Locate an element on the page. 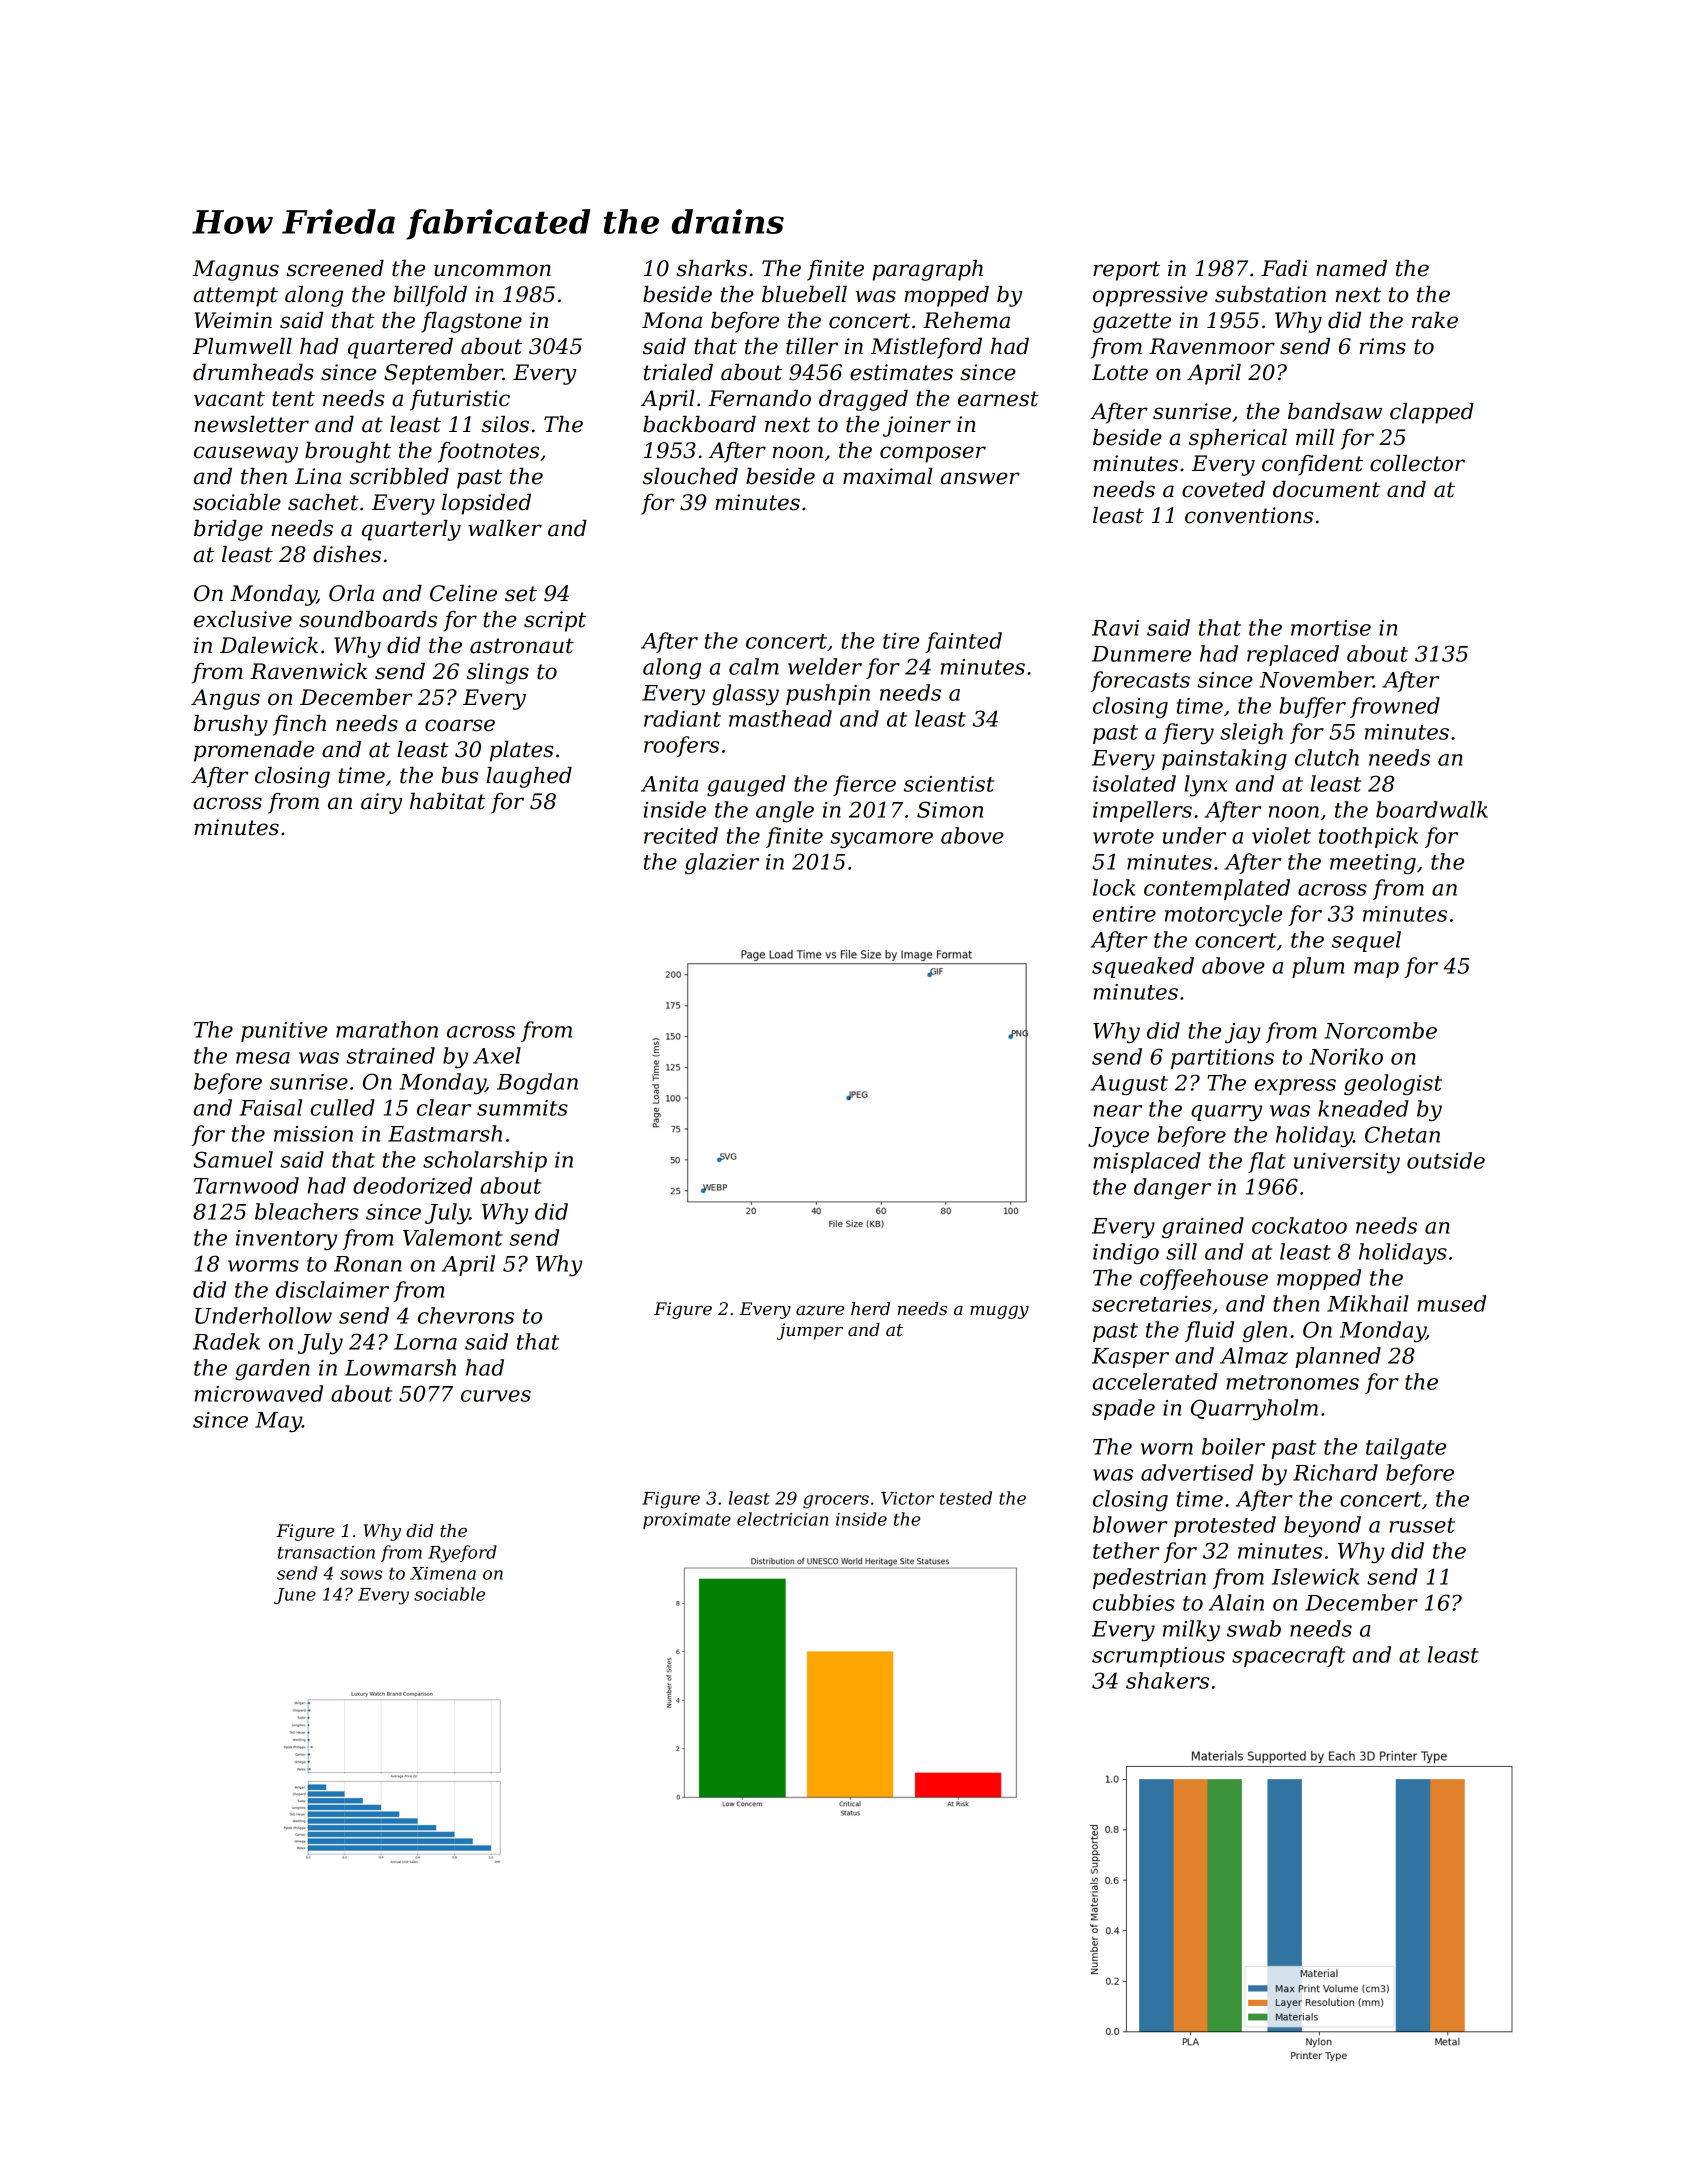 The image size is (1683, 2178). sows is located at coordinates (361, 1575).
